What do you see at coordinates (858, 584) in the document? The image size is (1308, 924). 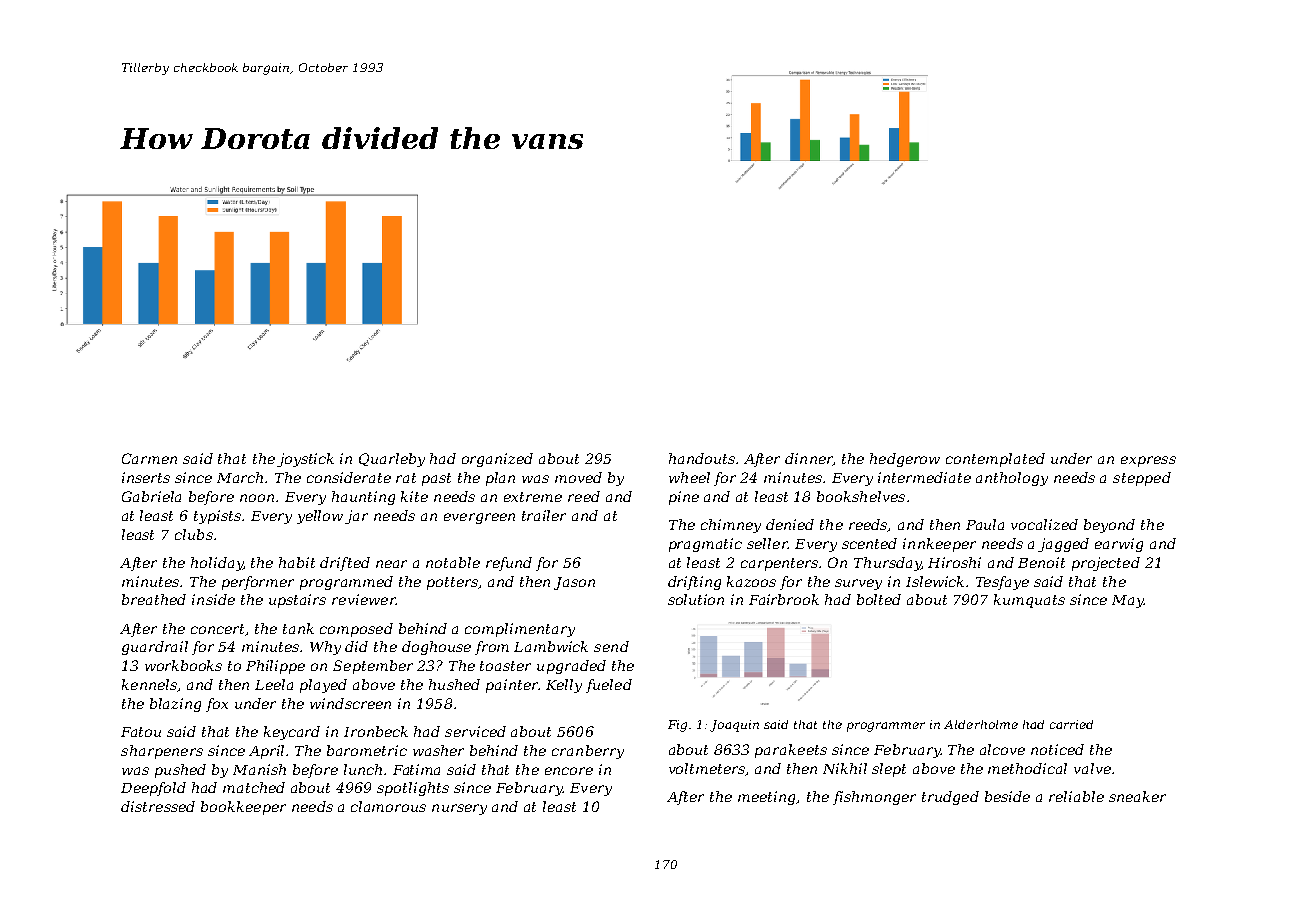 I see `survey` at bounding box center [858, 584].
